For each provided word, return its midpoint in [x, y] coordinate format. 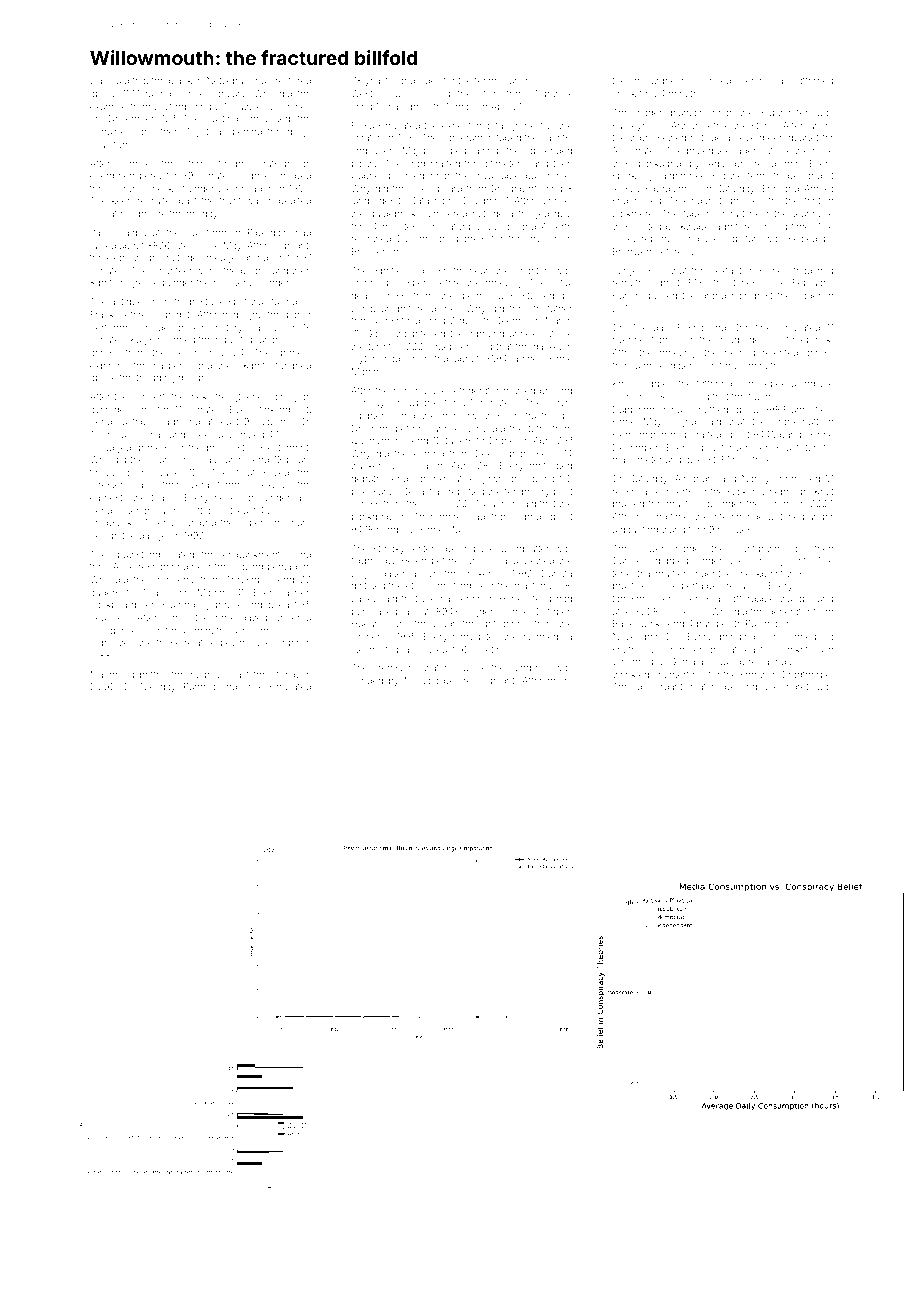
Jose [253, 686]
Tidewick [553, 93]
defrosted [427, 358]
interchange [738, 517]
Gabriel [366, 175]
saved [276, 472]
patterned [812, 81]
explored [109, 366]
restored [293, 80]
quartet [803, 139]
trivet [230, 200]
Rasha [690, 327]
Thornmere [438, 516]
